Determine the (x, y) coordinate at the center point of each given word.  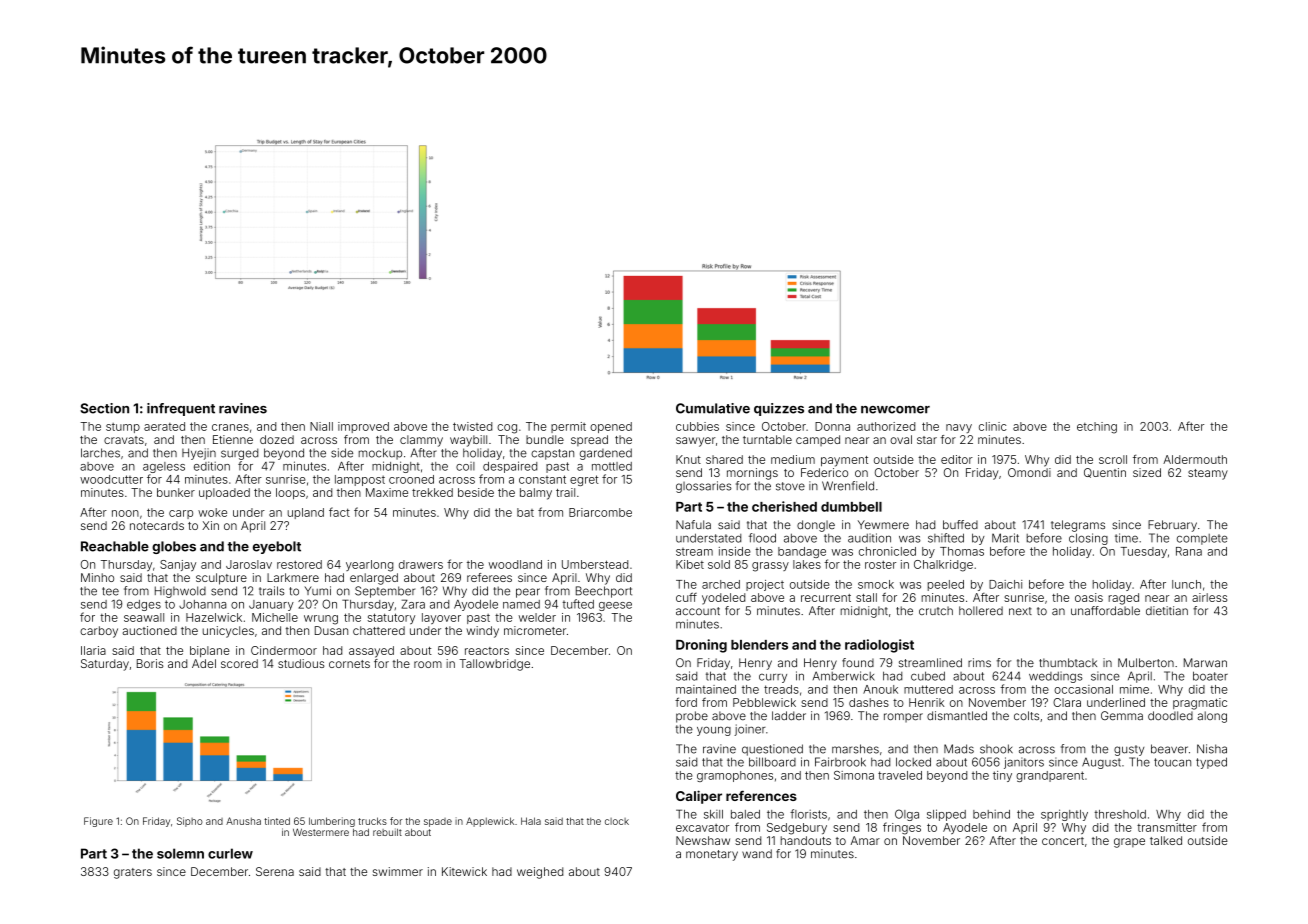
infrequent (181, 409)
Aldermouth (1195, 459)
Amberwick (844, 676)
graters (133, 873)
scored (239, 663)
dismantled (957, 716)
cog (507, 429)
